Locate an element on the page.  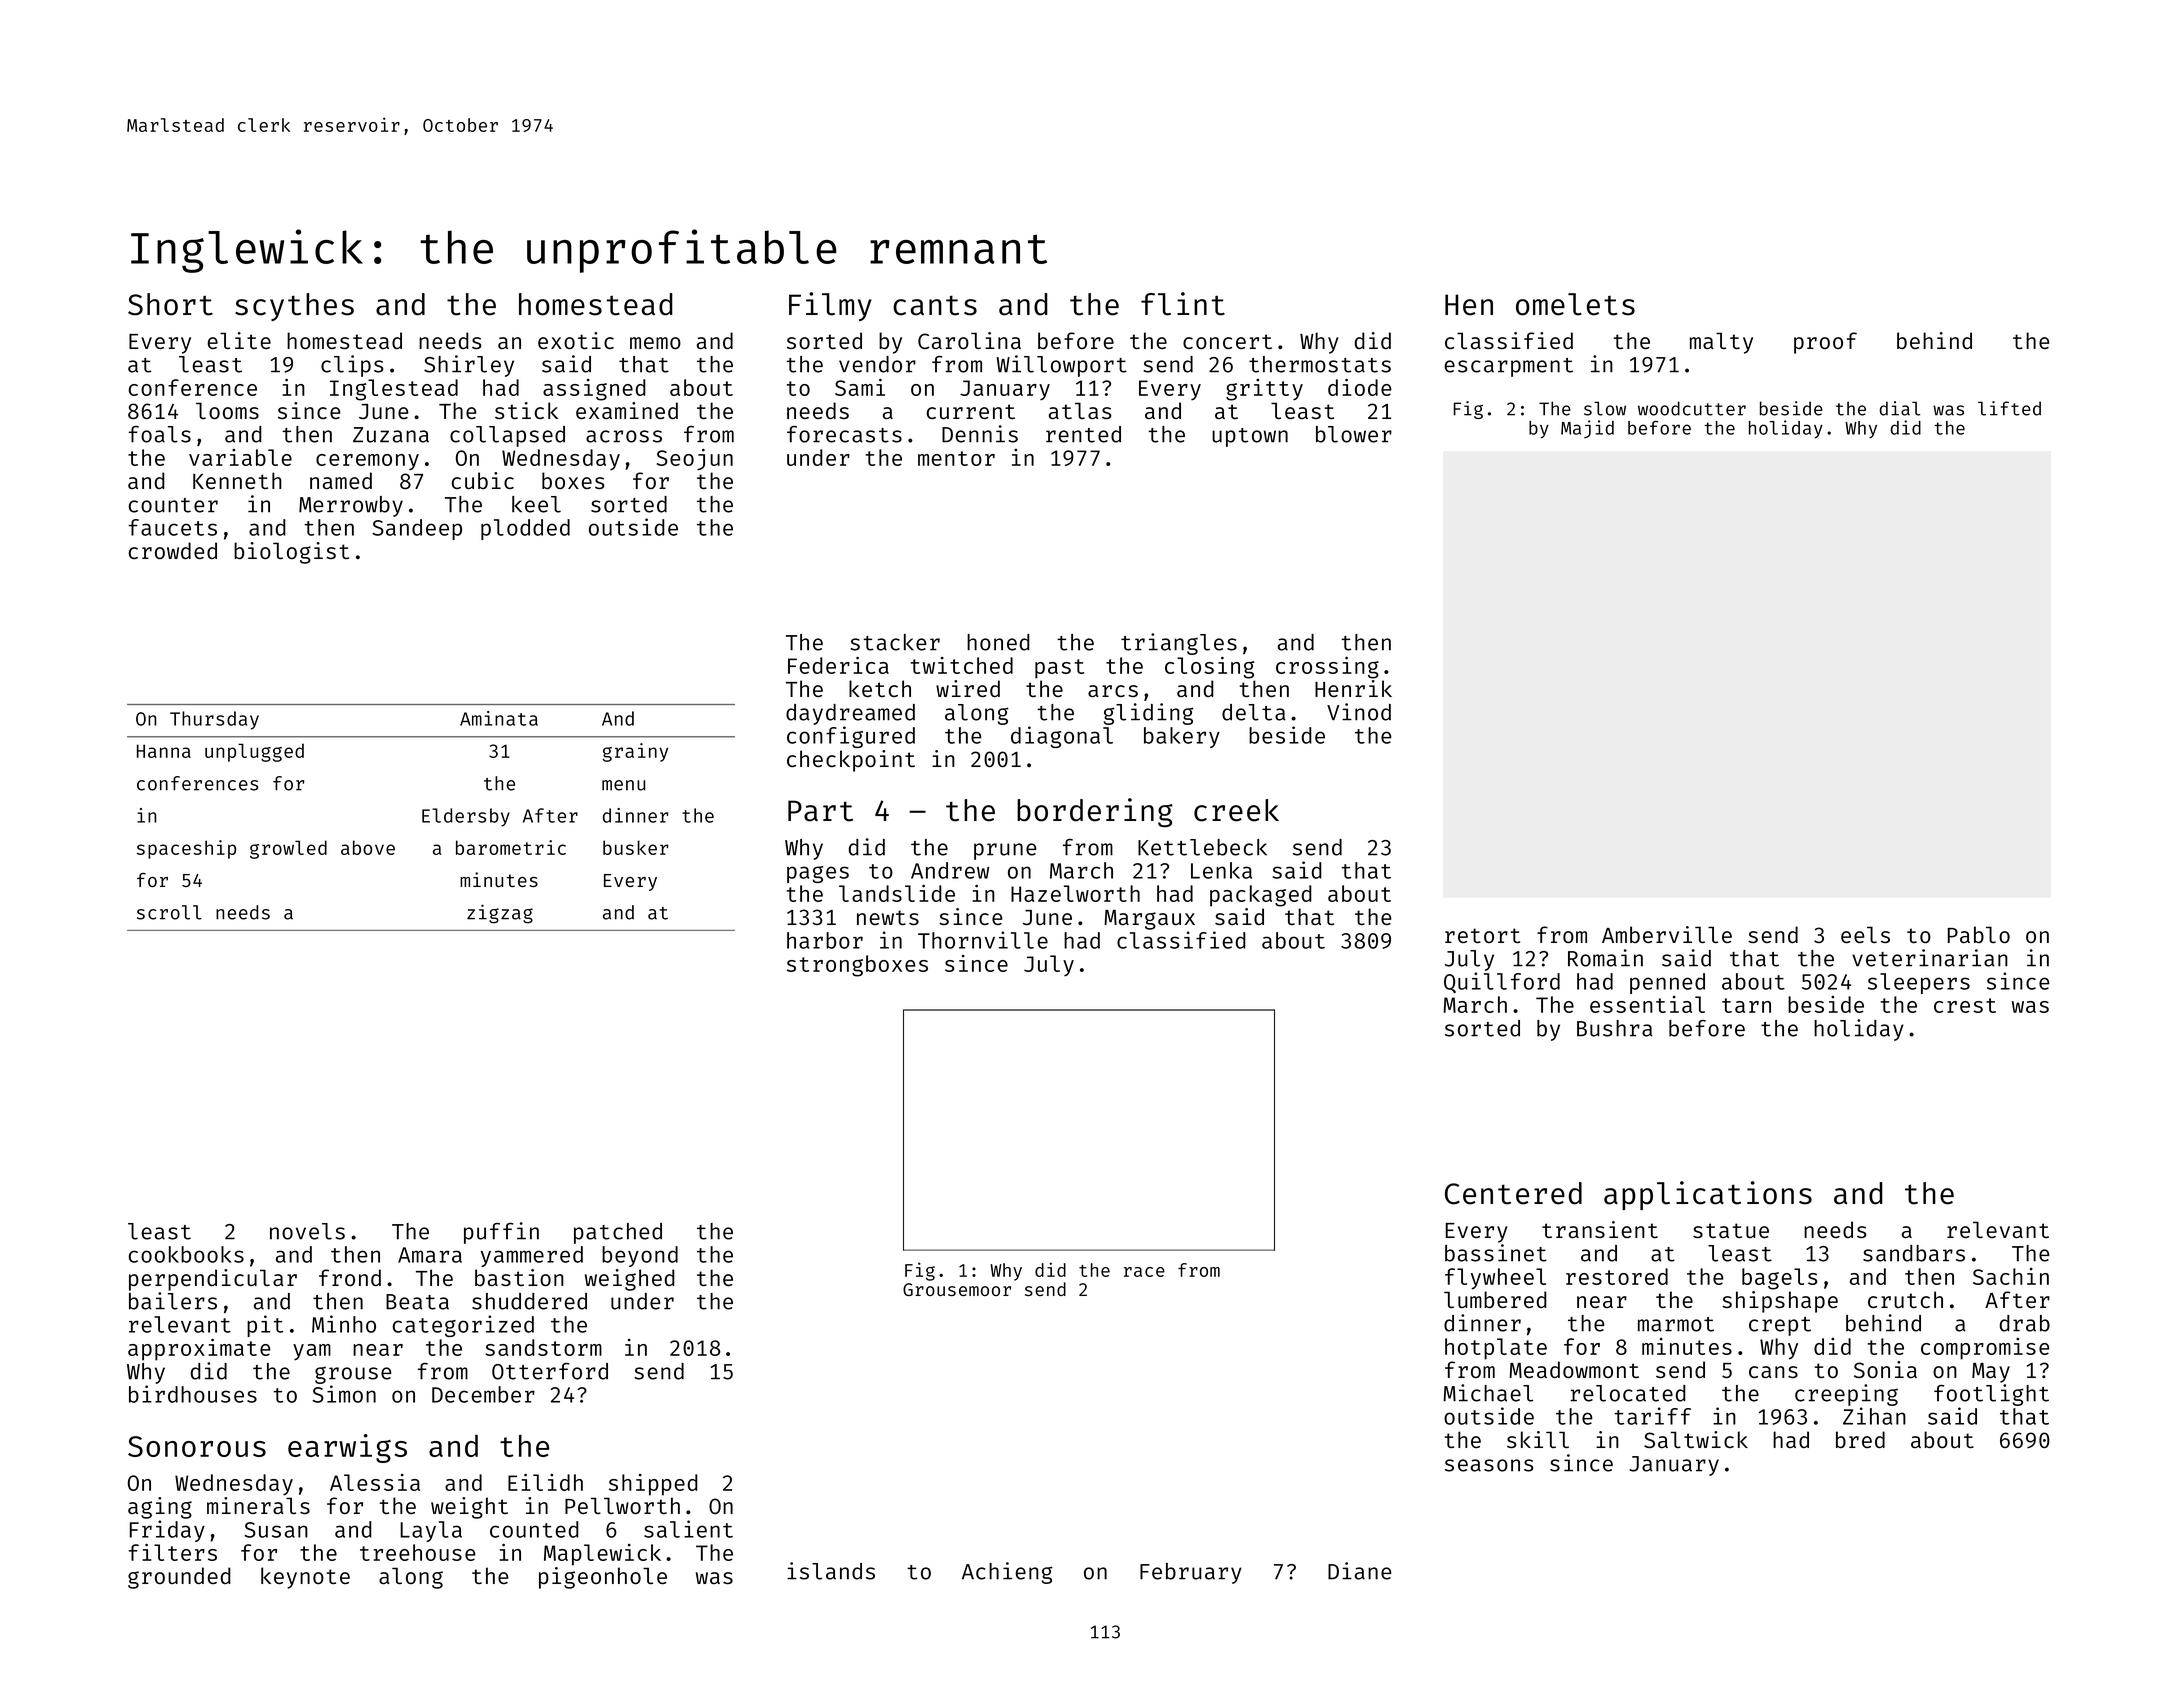
prune is located at coordinates (1005, 851).
